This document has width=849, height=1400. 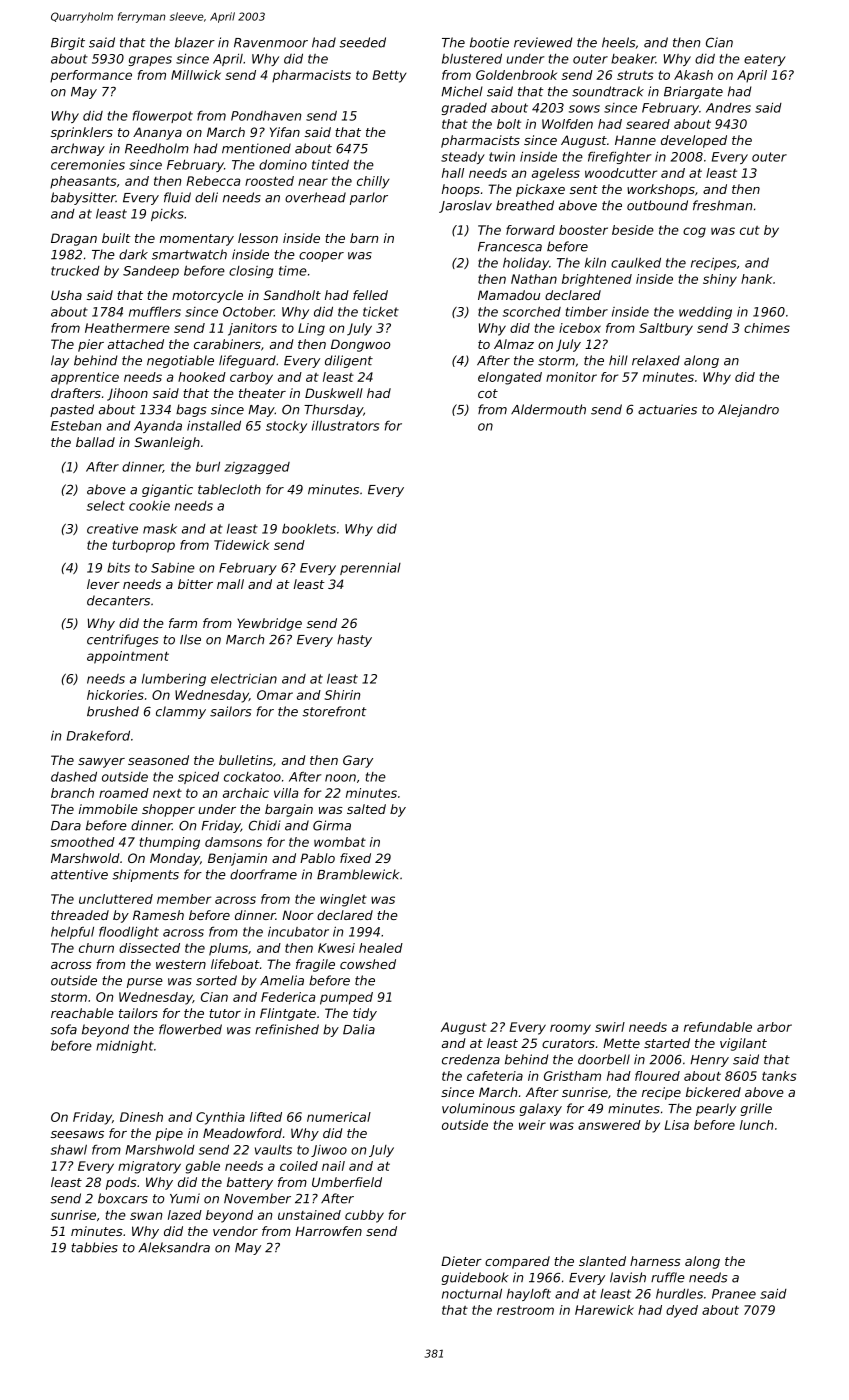 What do you see at coordinates (774, 1027) in the document?
I see `arbor` at bounding box center [774, 1027].
